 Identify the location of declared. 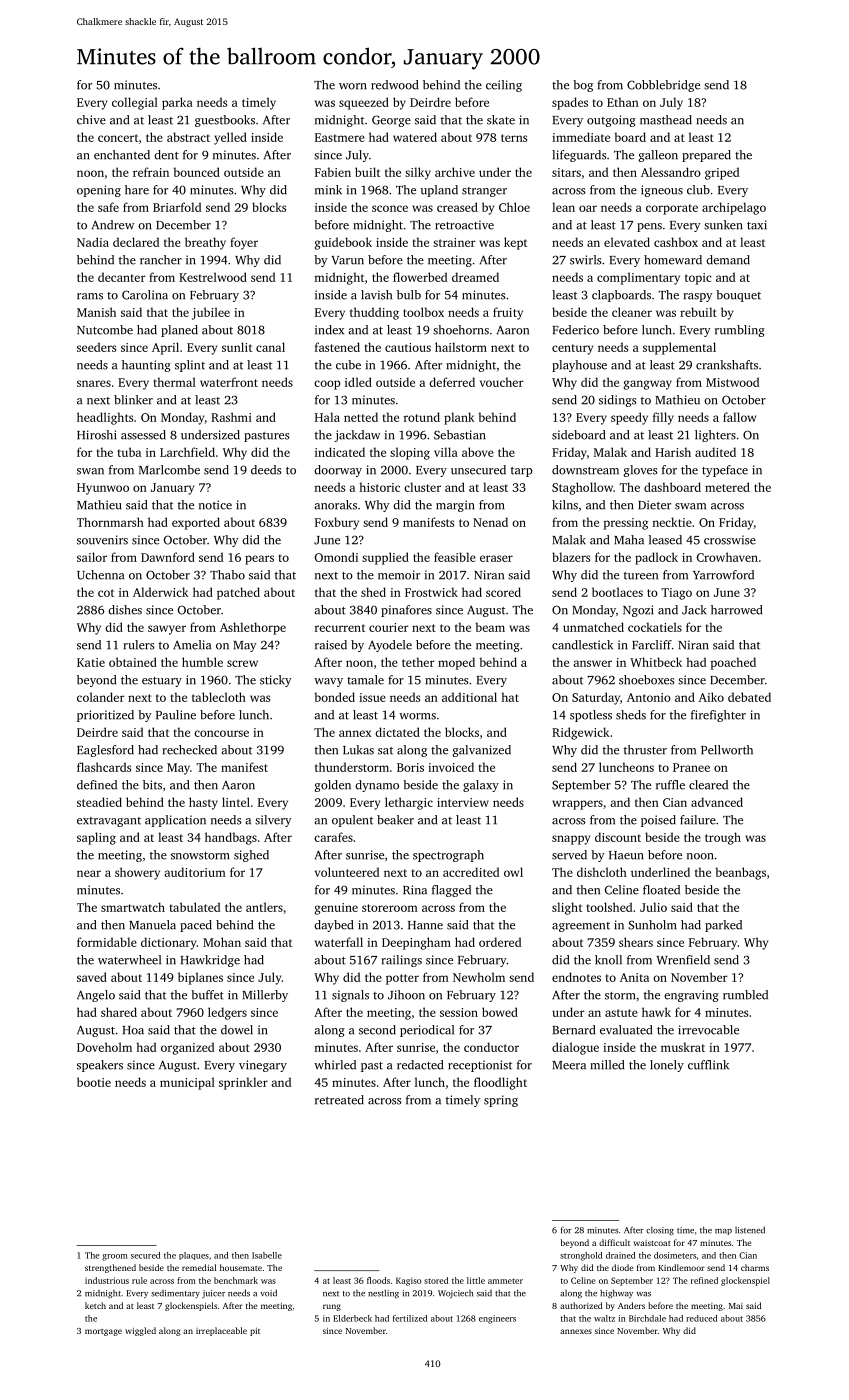
(136, 242).
